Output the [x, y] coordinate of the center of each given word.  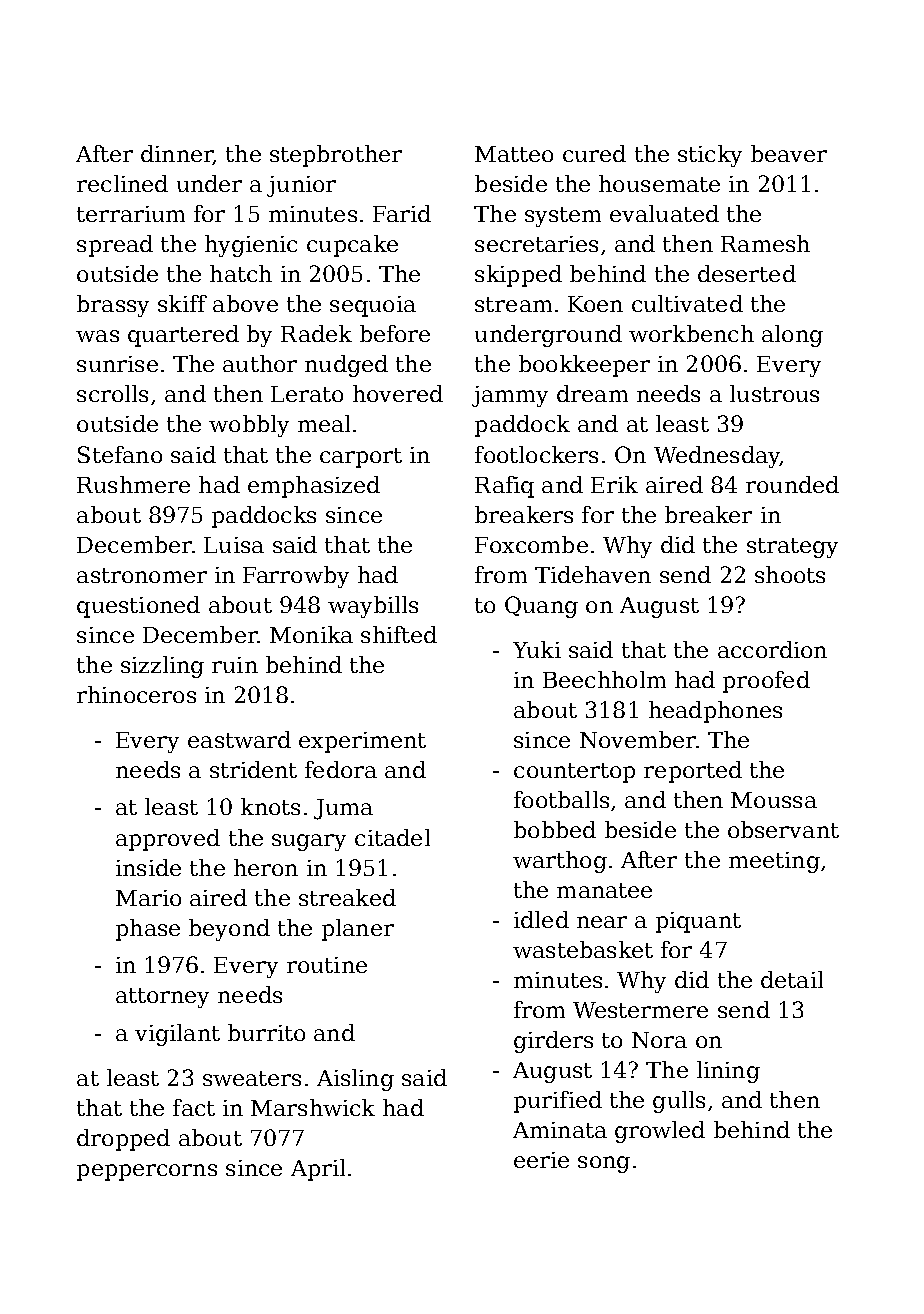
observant [783, 829]
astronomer [142, 575]
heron [266, 867]
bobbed [555, 829]
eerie [541, 1160]
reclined [122, 183]
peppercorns [147, 1172]
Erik [614, 484]
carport [361, 458]
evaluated [664, 213]
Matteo [514, 154]
